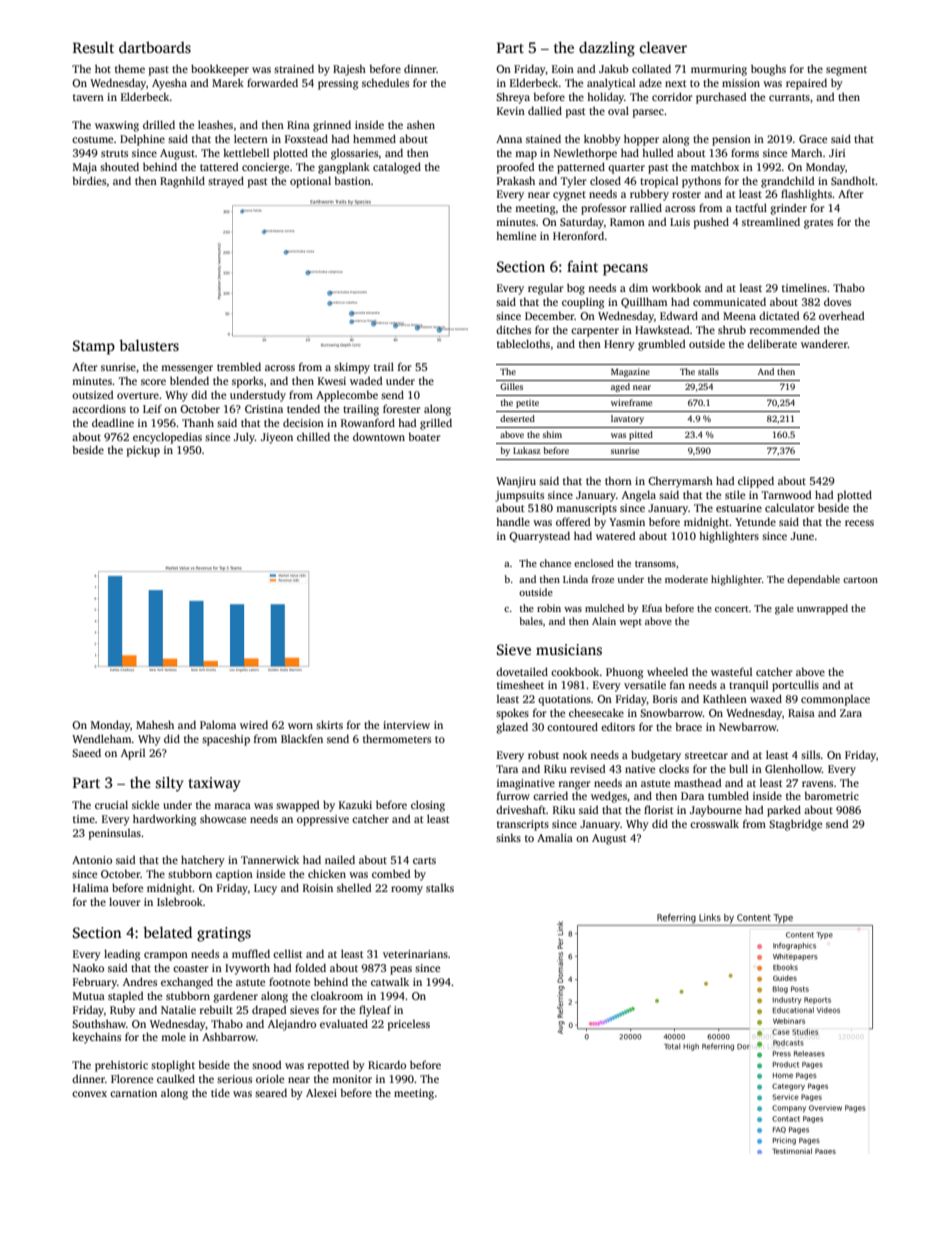  What do you see at coordinates (251, 138) in the image?
I see `lectern` at bounding box center [251, 138].
